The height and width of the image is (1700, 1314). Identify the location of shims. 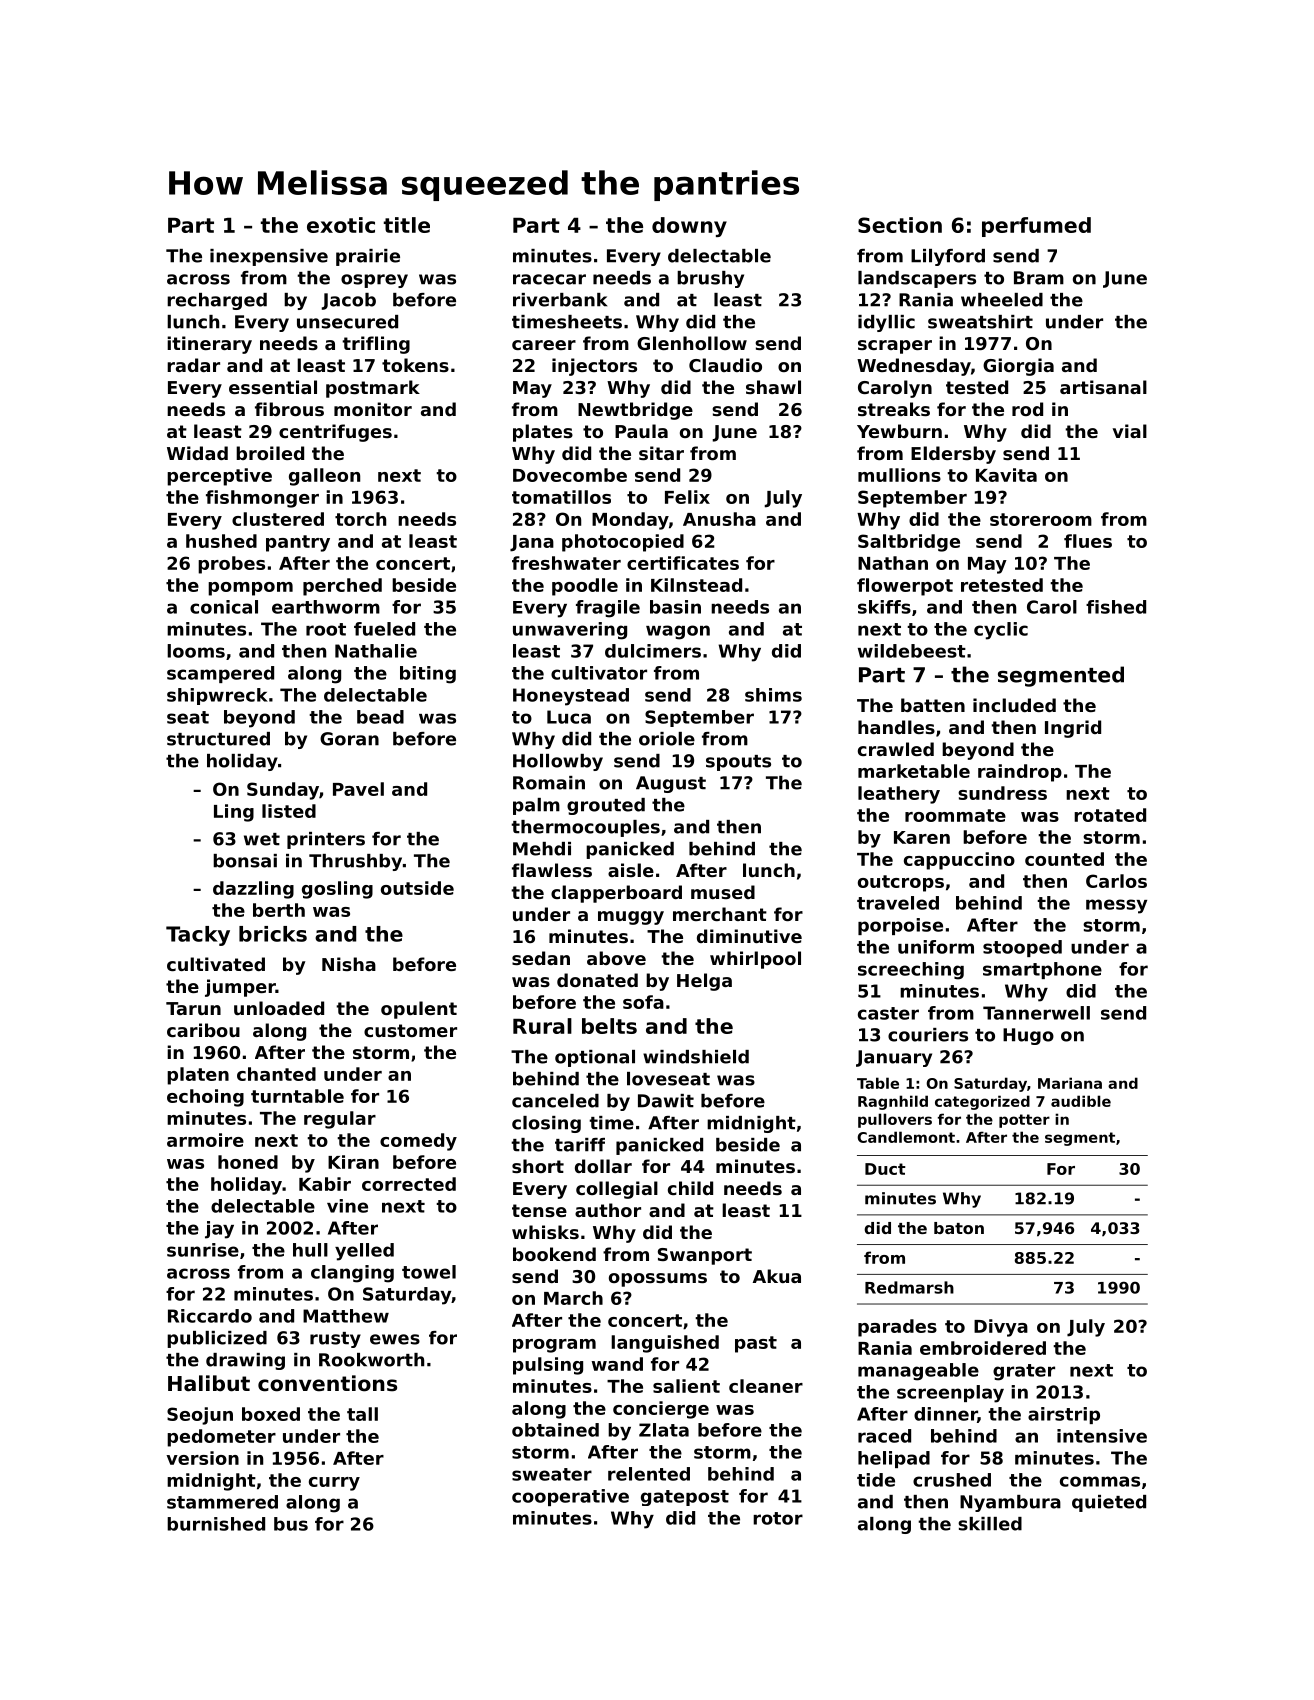
(773, 695).
